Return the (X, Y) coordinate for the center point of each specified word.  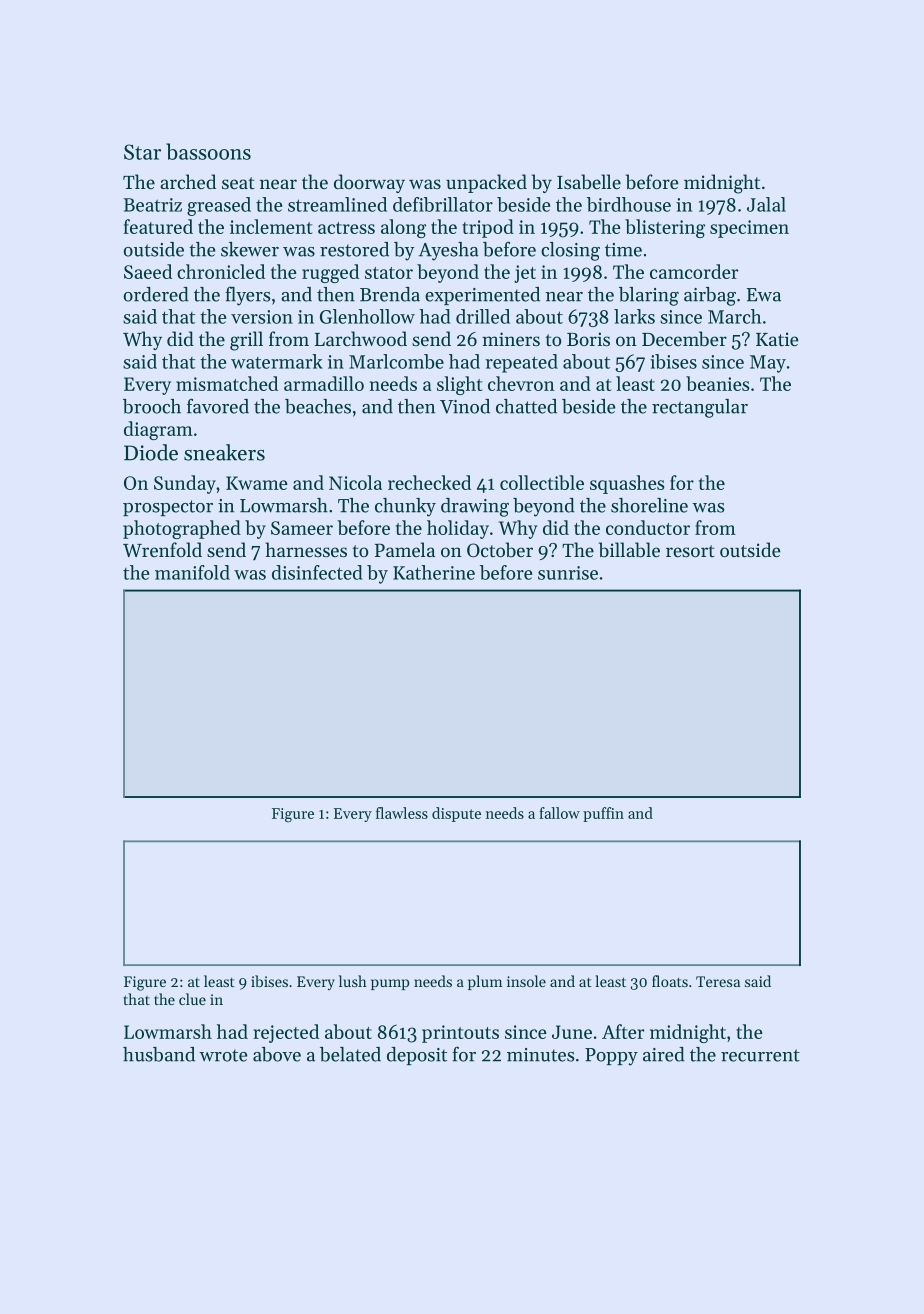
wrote (223, 1055)
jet (525, 274)
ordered (156, 294)
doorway (369, 183)
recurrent (760, 1055)
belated (350, 1054)
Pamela (405, 549)
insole (526, 981)
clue (192, 999)
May (768, 364)
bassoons (208, 151)
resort (690, 551)
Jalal (766, 204)
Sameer (302, 528)
